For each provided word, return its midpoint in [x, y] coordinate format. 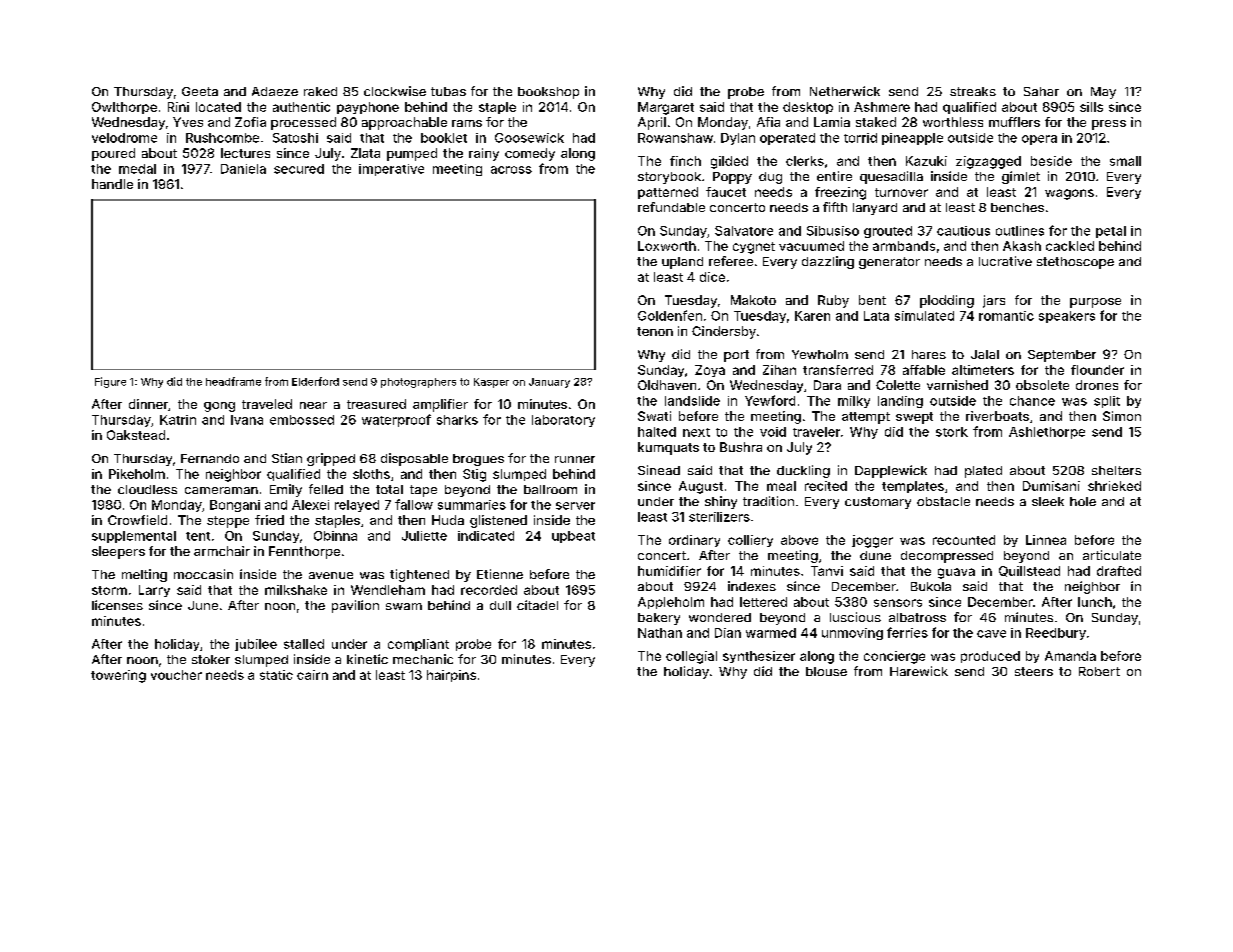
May [1103, 93]
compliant [418, 645]
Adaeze [275, 91]
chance [1032, 401]
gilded [729, 162]
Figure [110, 382]
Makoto [753, 300]
